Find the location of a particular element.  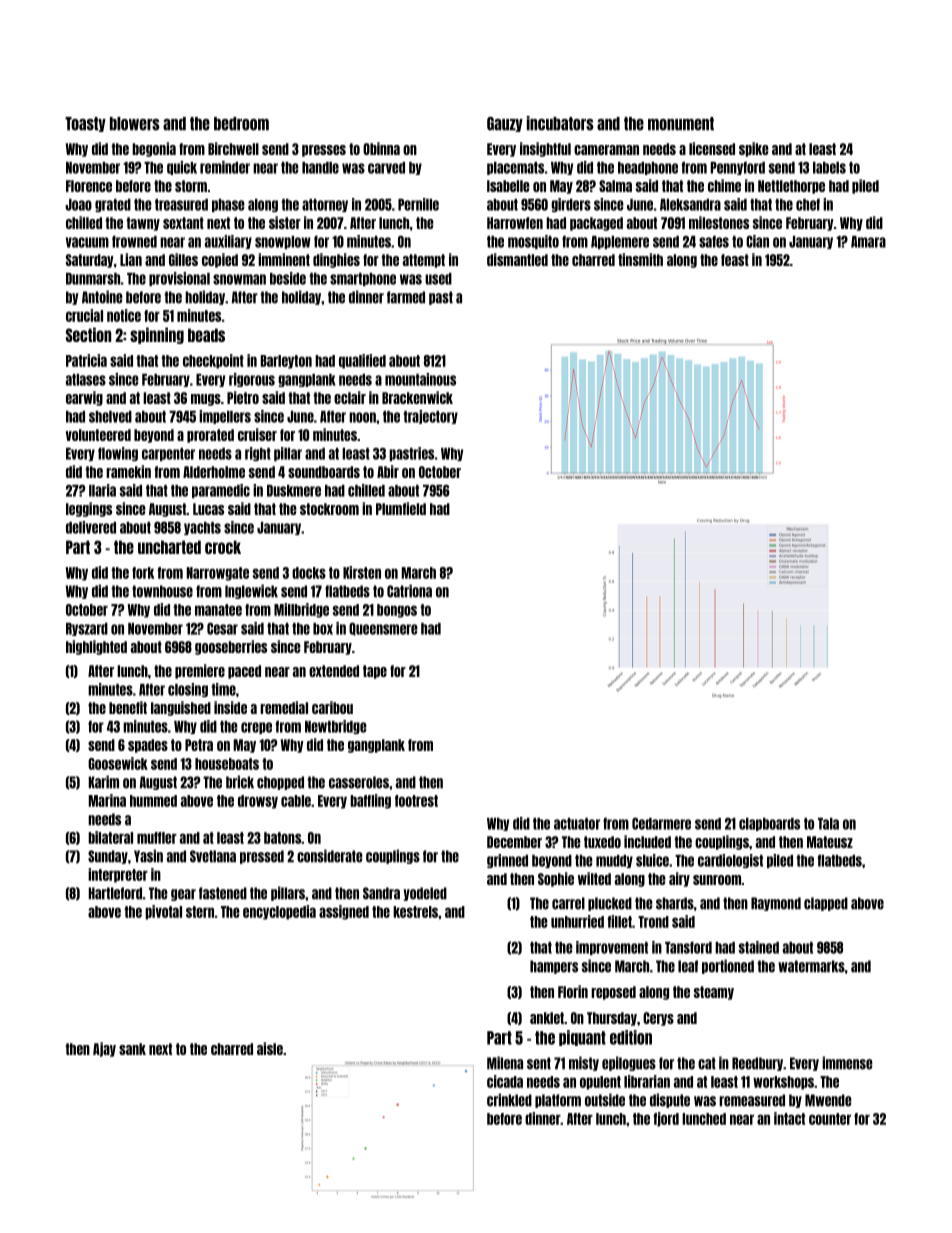

tape is located at coordinates (375, 672).
